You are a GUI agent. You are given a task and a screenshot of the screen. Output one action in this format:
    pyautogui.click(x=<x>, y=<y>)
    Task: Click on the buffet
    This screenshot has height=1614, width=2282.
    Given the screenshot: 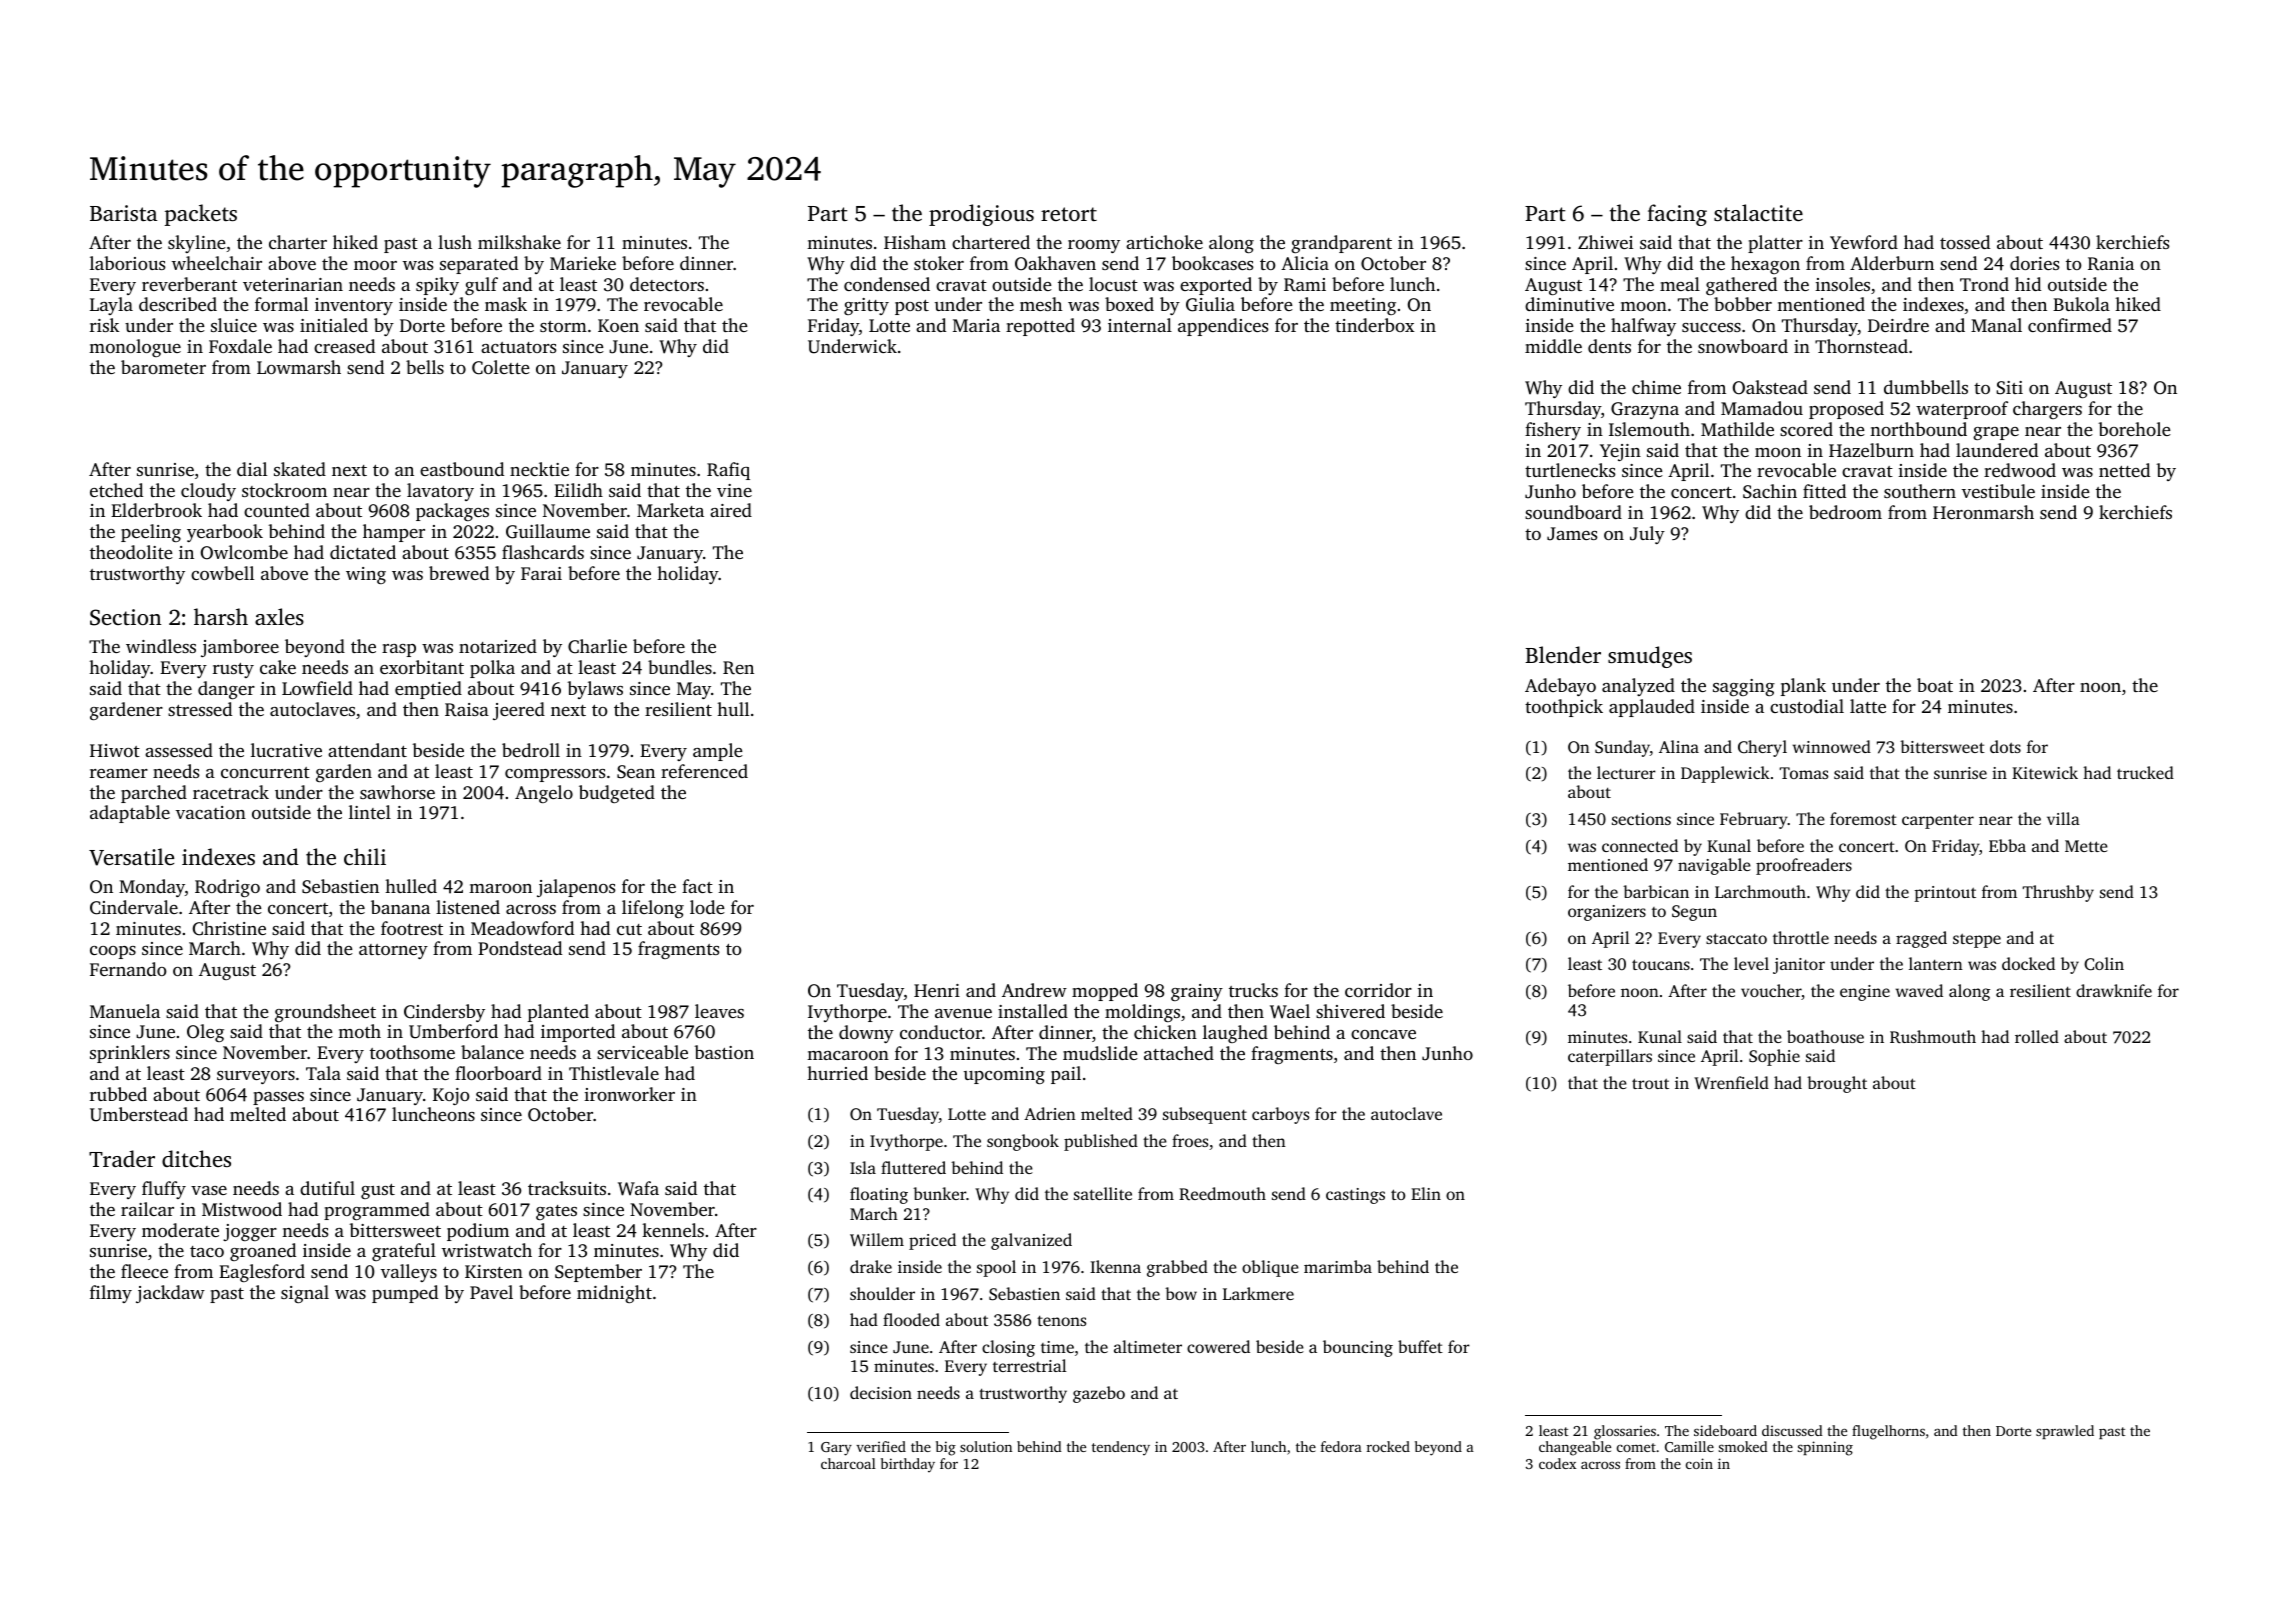 What is the action you would take?
    pyautogui.click(x=1420, y=1346)
